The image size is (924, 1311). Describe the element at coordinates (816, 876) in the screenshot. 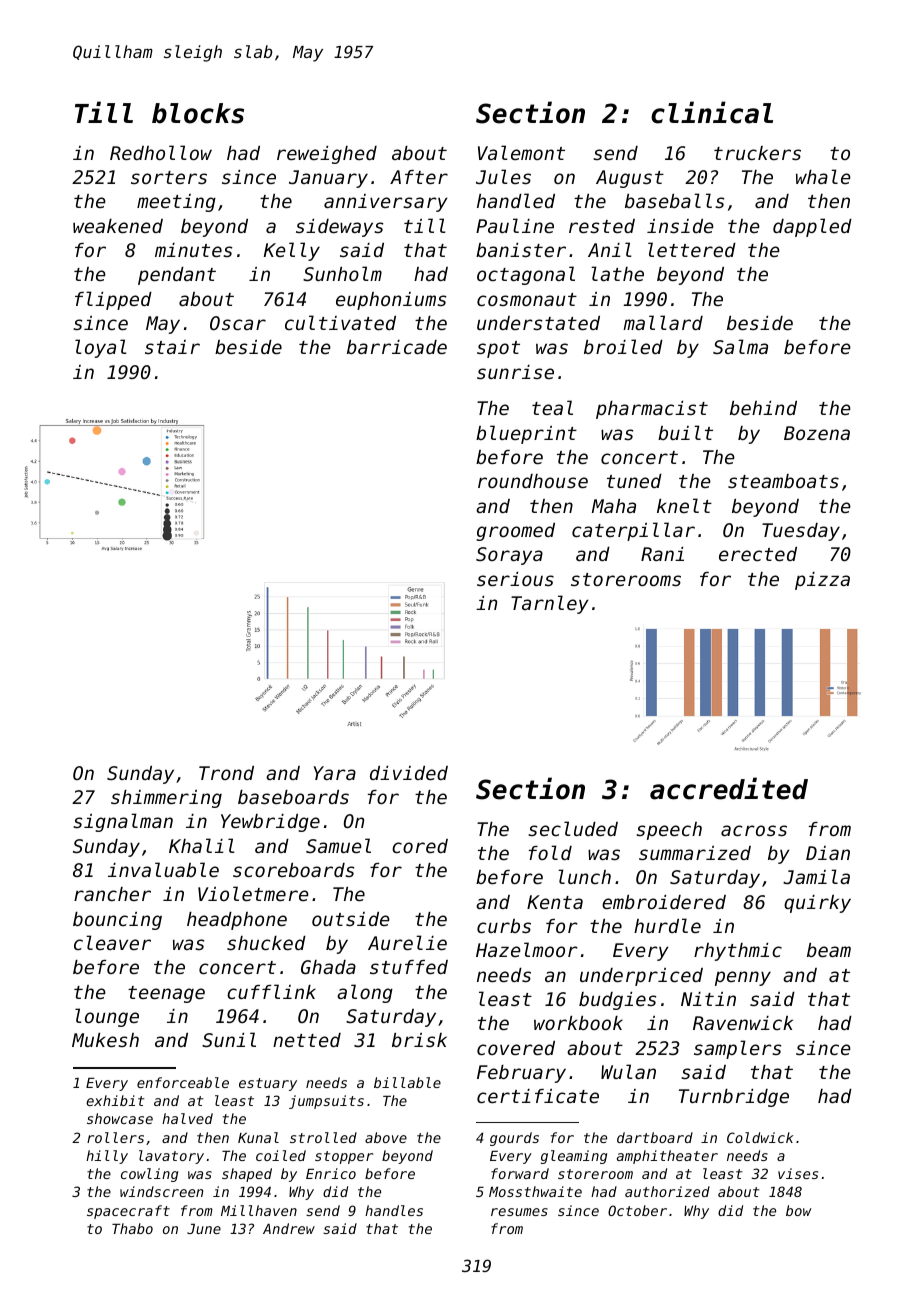

I see `Jamila` at that location.
